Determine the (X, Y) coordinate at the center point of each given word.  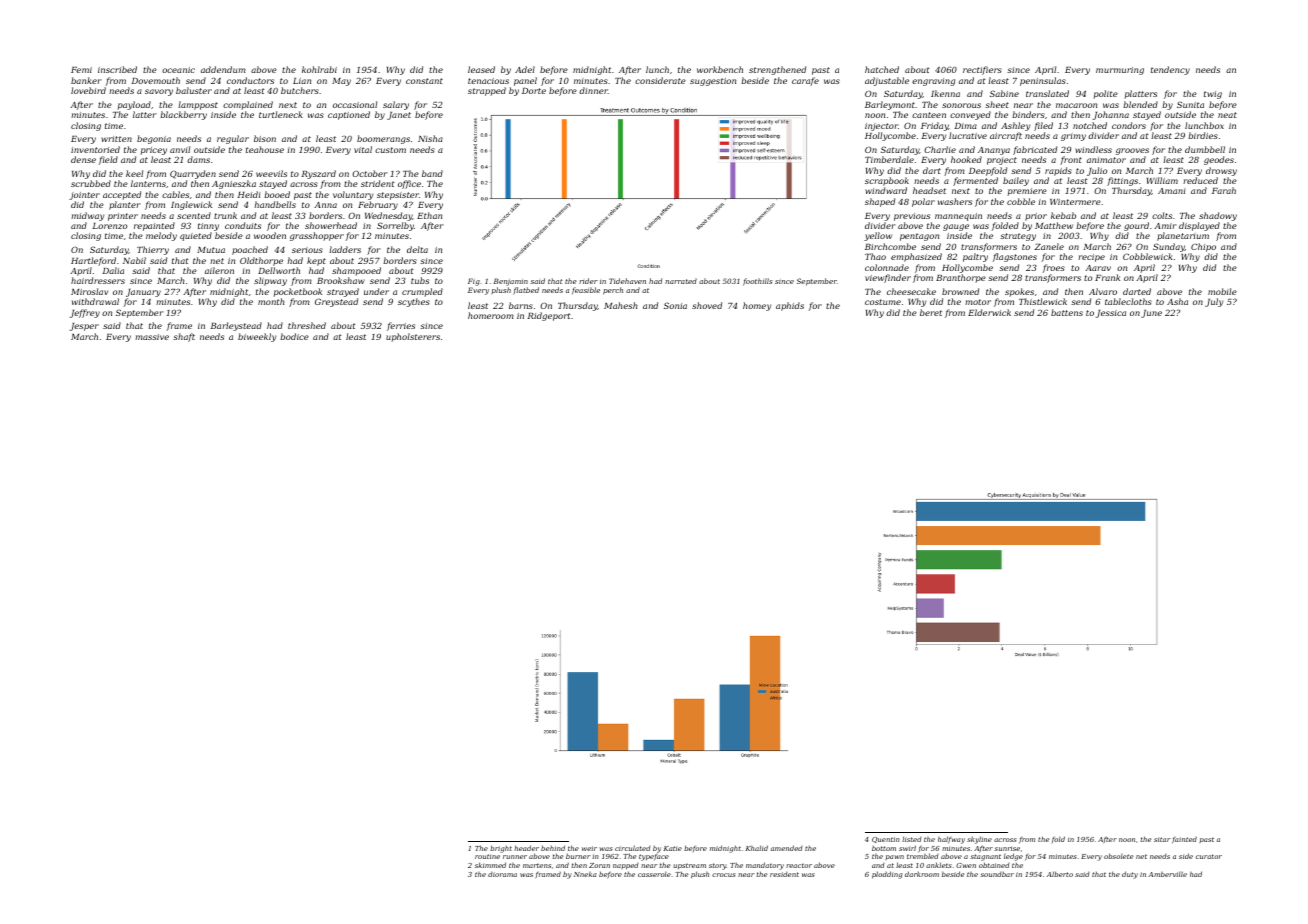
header (526, 848)
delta (417, 249)
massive (152, 337)
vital (363, 149)
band (432, 173)
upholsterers (413, 337)
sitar (1162, 839)
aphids (790, 306)
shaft (184, 337)
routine (487, 856)
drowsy (1221, 171)
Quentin (886, 840)
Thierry (153, 250)
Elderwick (989, 312)
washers (955, 201)
